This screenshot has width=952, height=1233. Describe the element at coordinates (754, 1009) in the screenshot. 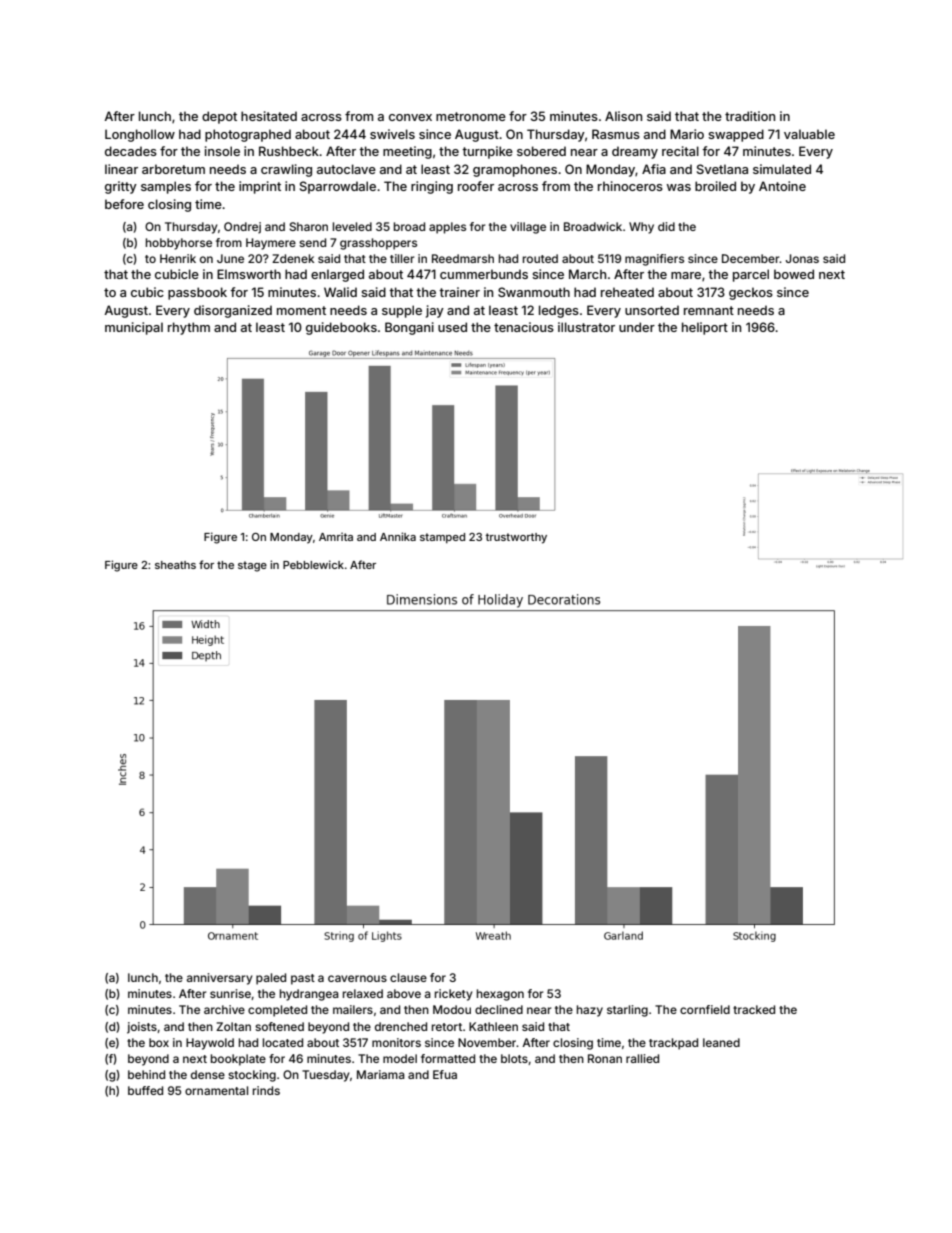

I see `tracked` at that location.
